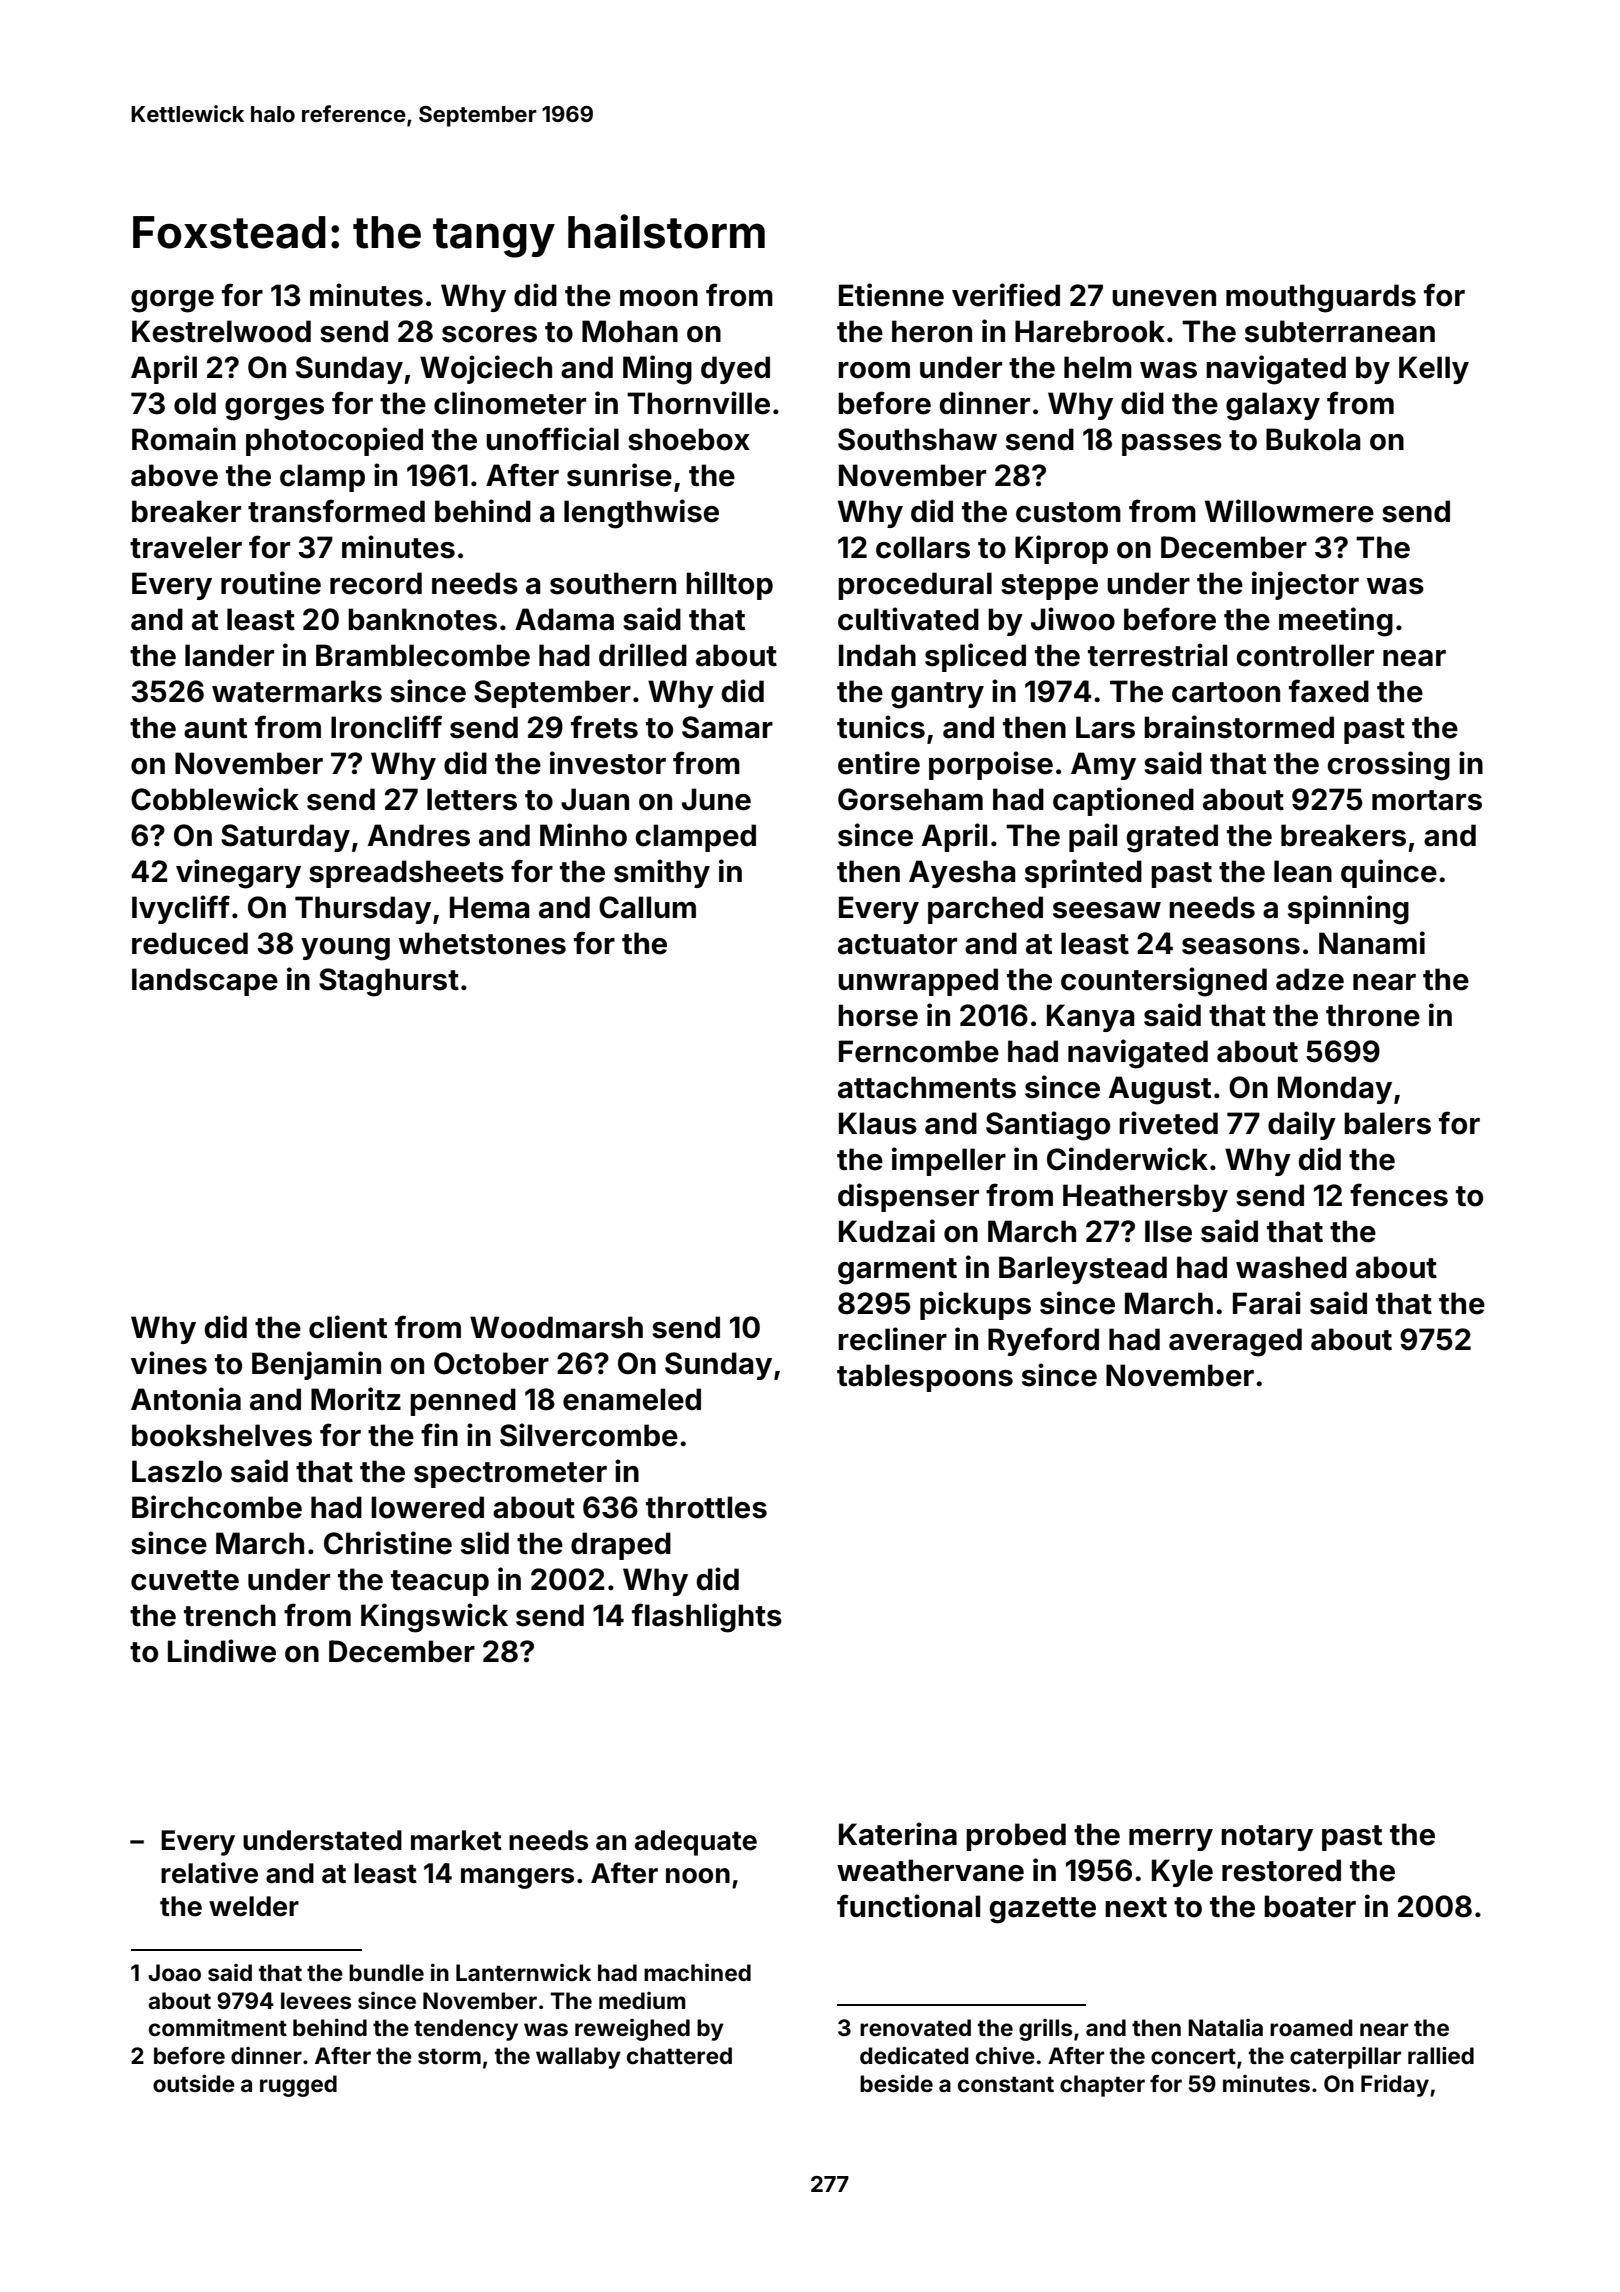 The image size is (1620, 2292). What do you see at coordinates (389, 982) in the screenshot?
I see `Staghurst` at bounding box center [389, 982].
